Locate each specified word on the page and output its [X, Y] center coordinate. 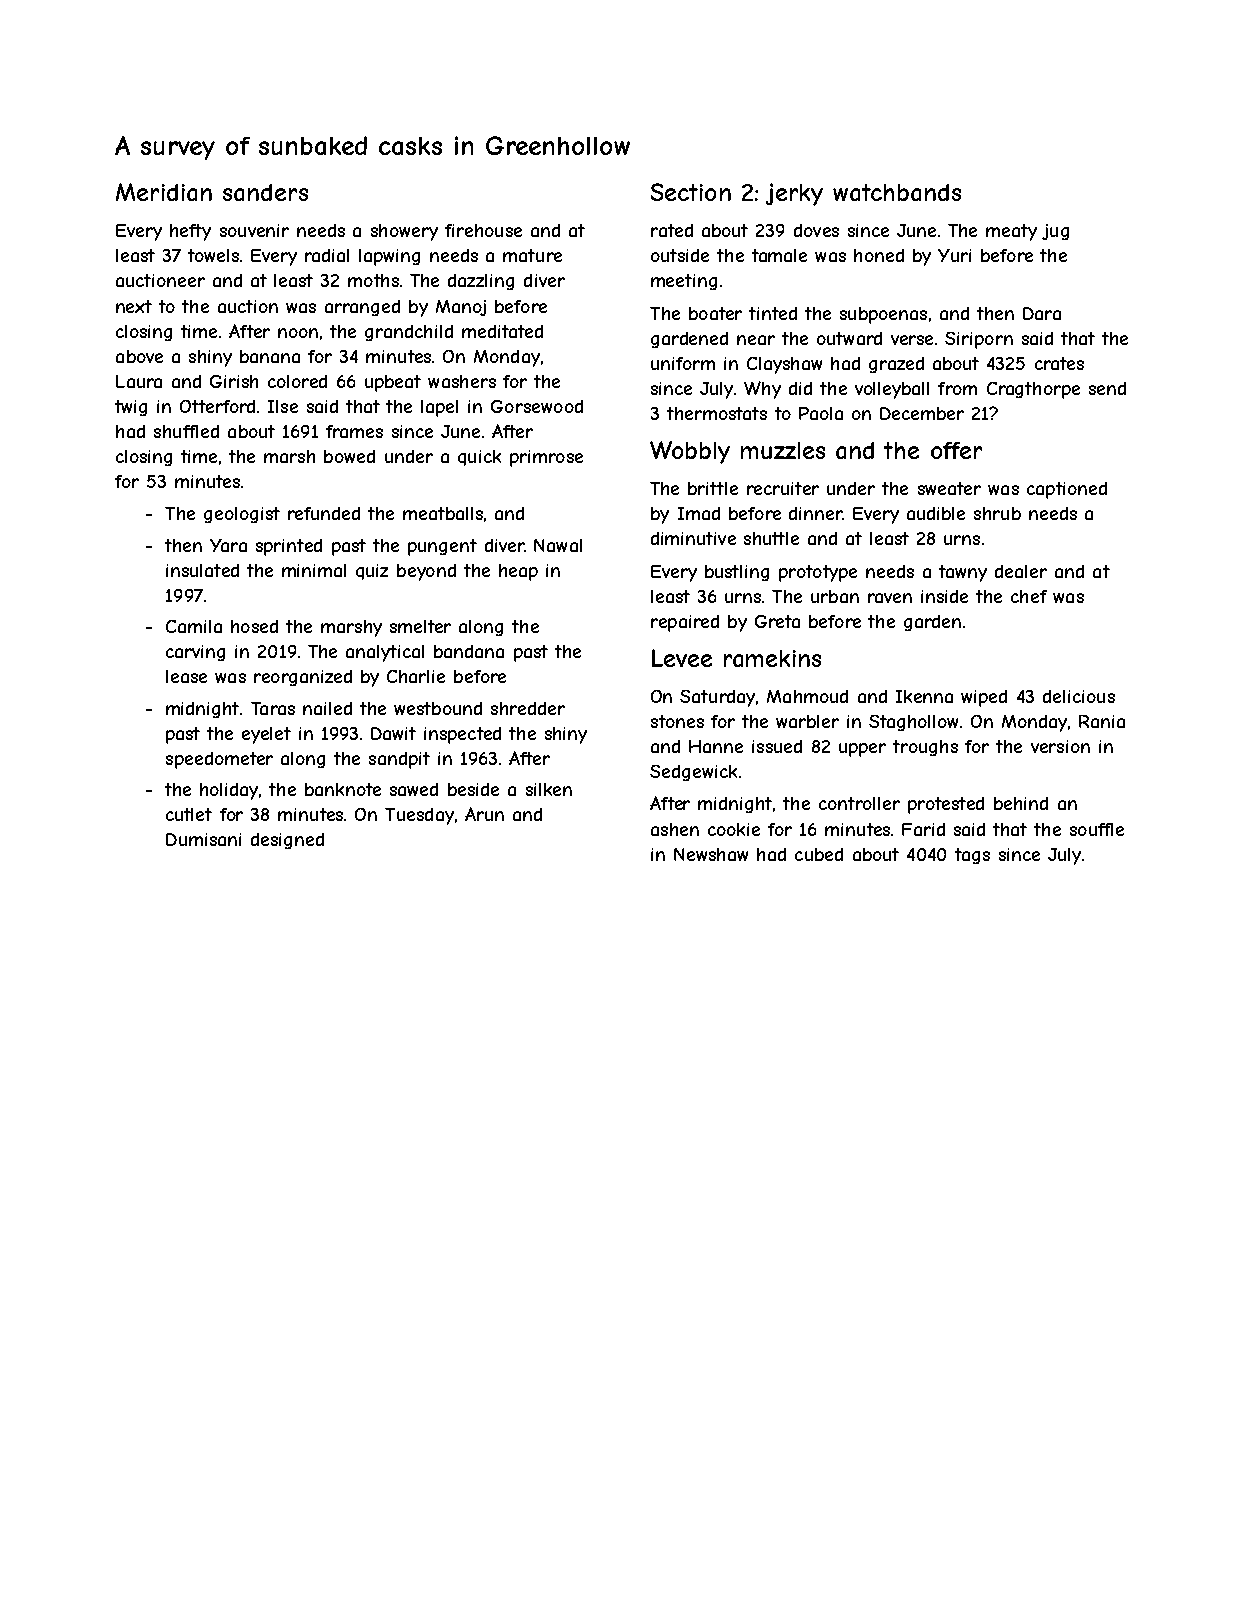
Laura [139, 381]
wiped [984, 698]
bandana [469, 651]
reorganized [303, 678]
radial [327, 255]
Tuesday [419, 816]
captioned [1067, 490]
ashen [675, 829]
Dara [1042, 313]
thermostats [717, 413]
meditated [502, 331]
